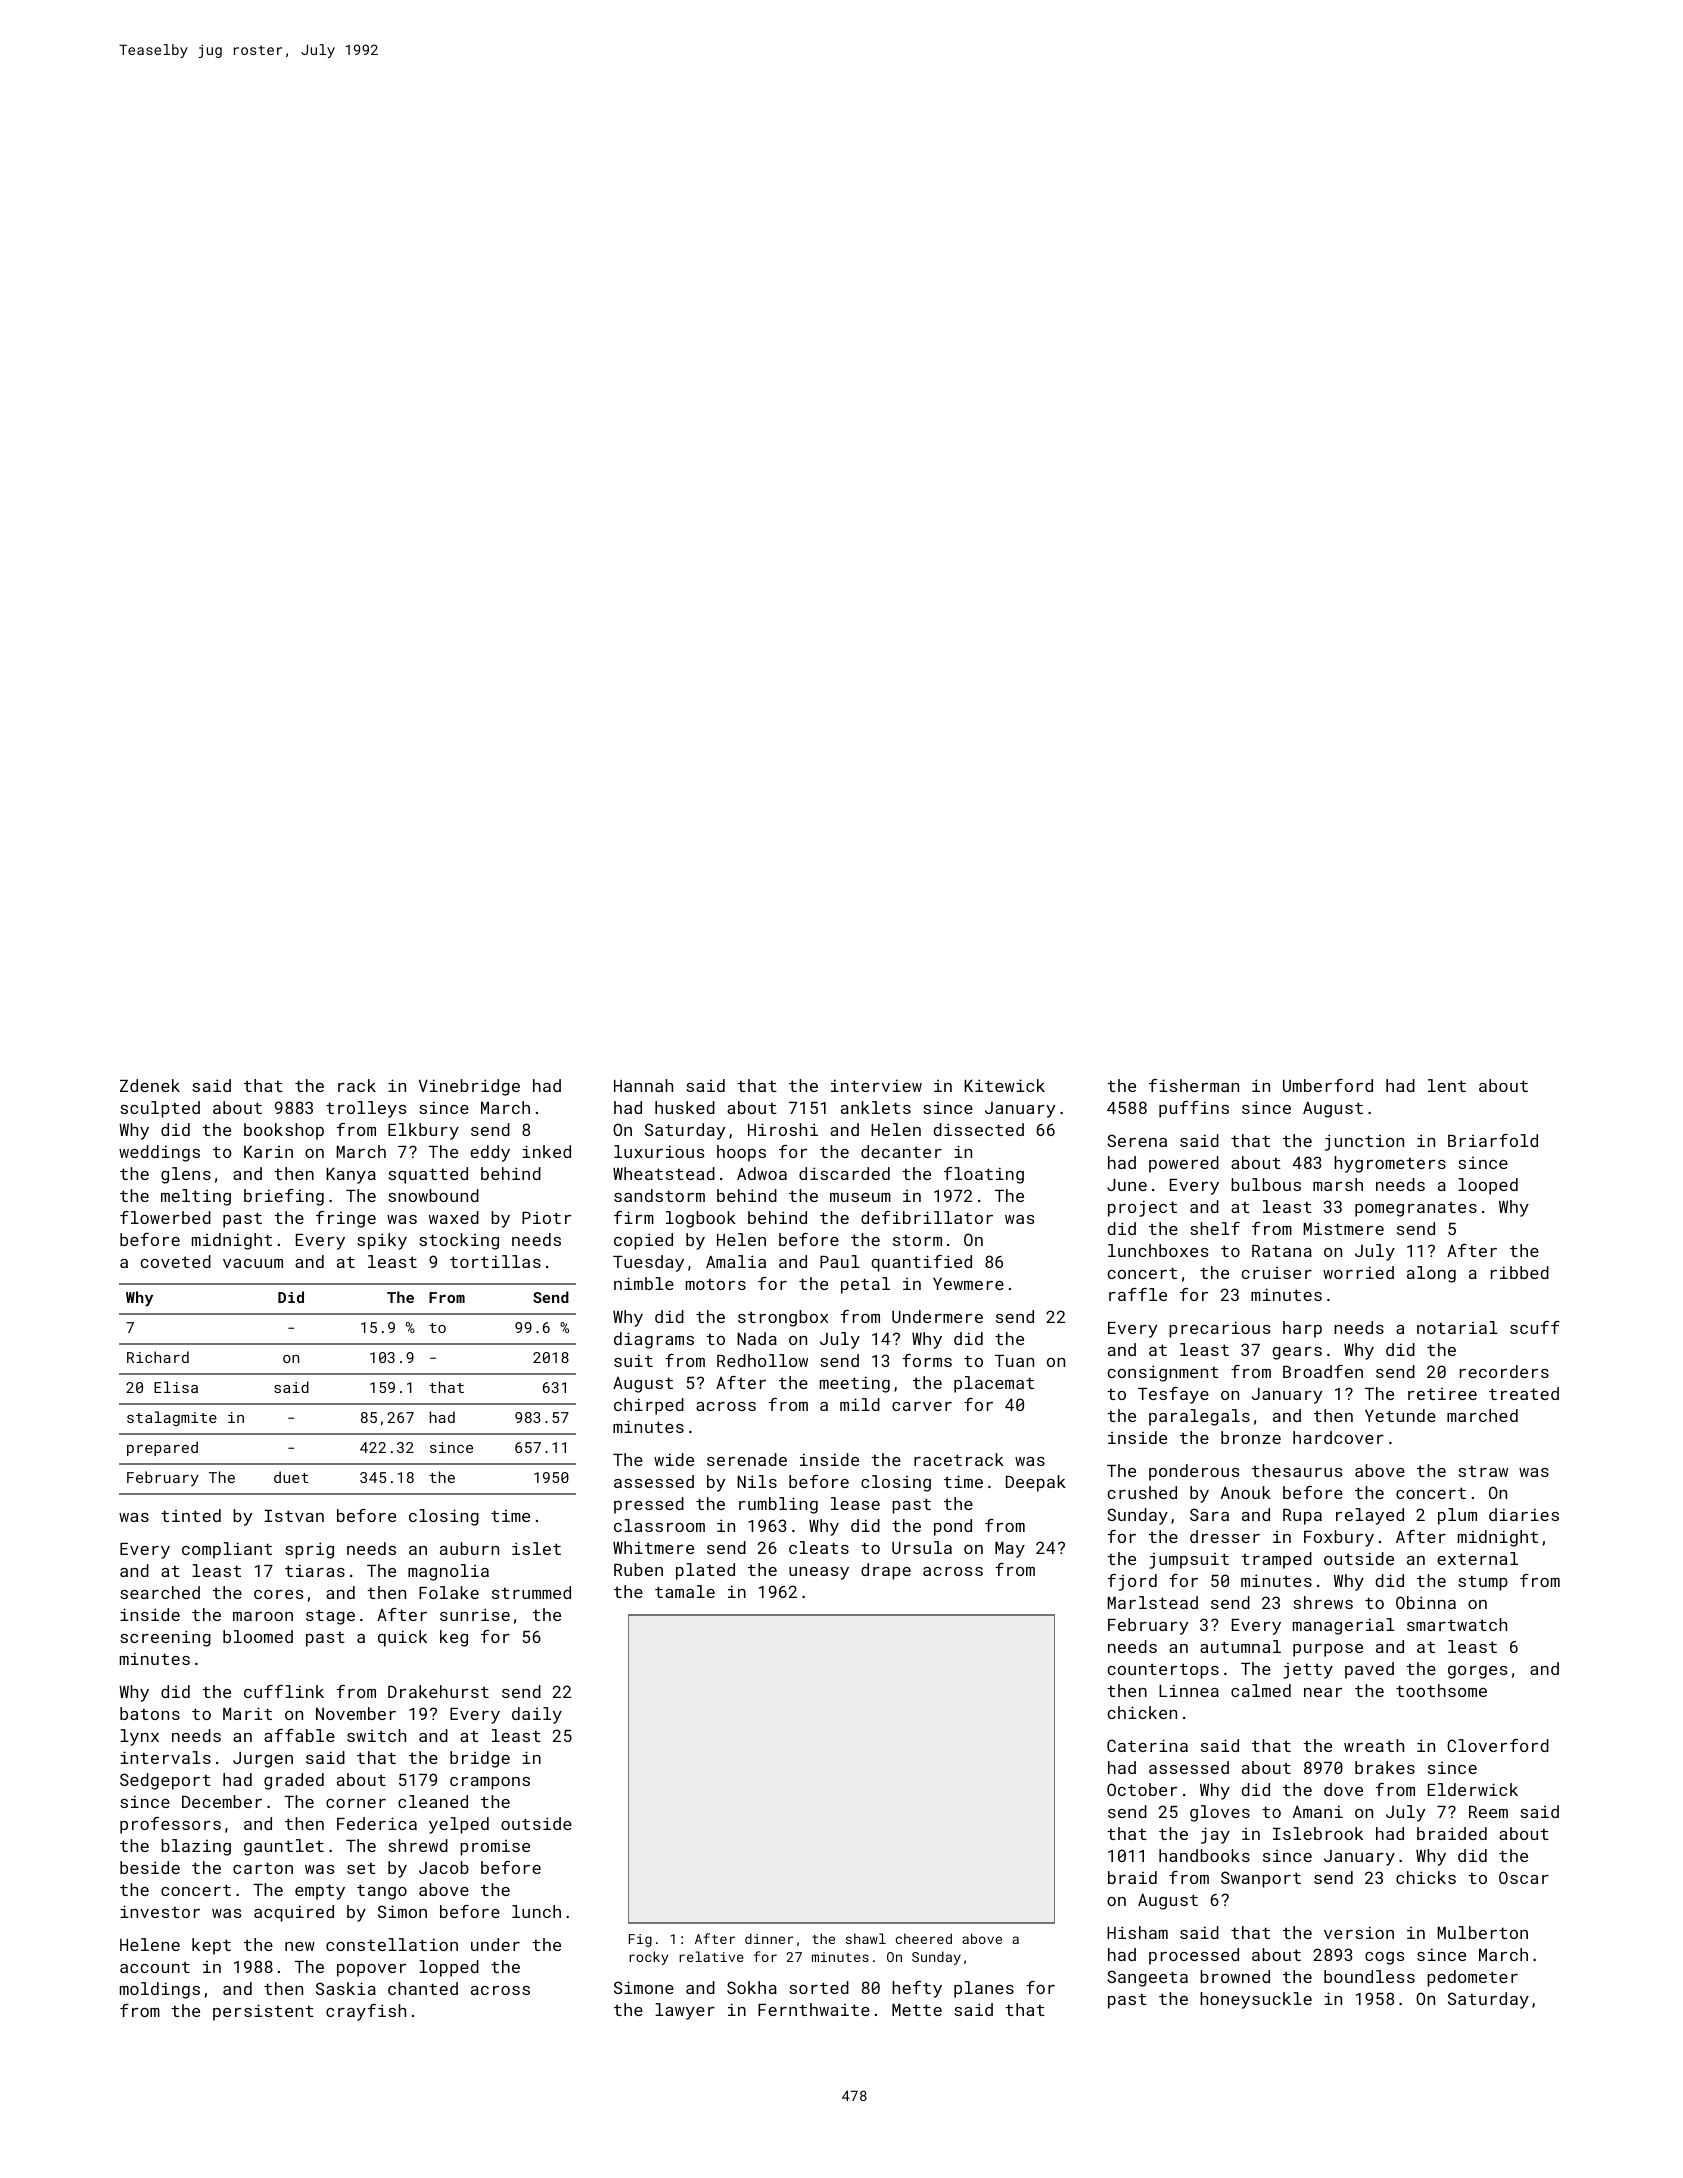 The image size is (1683, 2178). What do you see at coordinates (176, 1387) in the screenshot?
I see `Elisa` at bounding box center [176, 1387].
